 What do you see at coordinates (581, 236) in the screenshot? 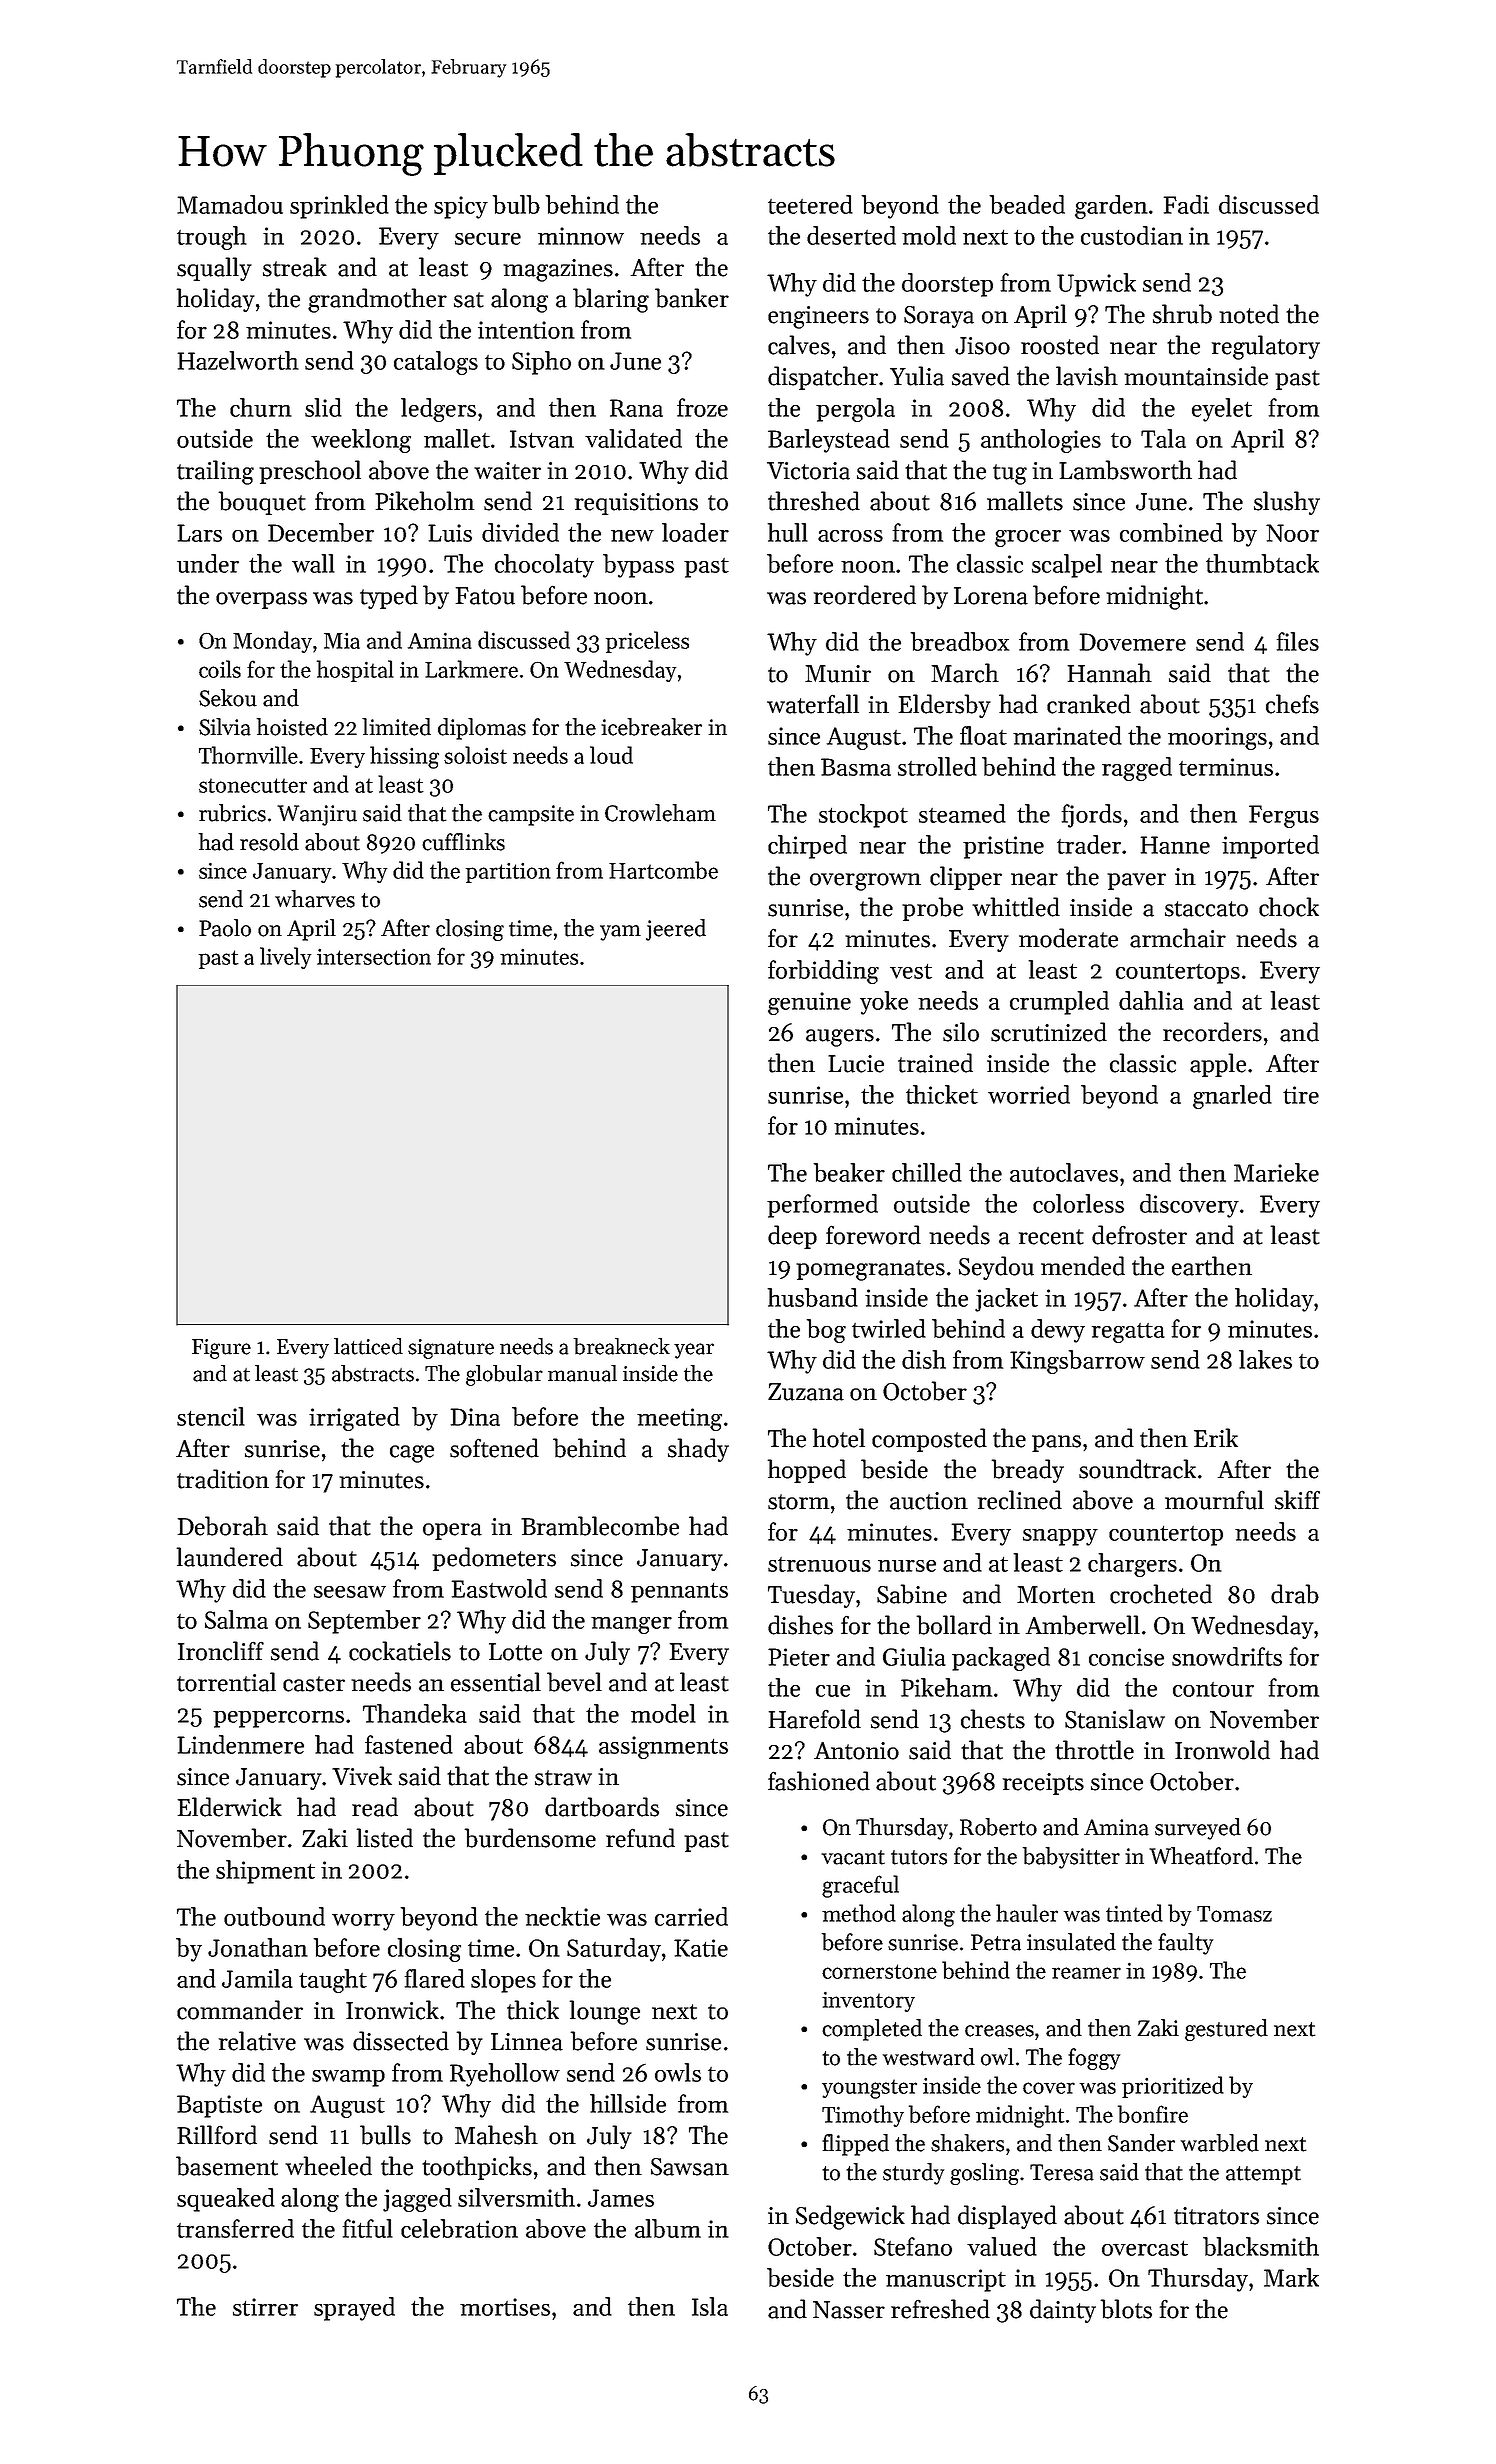
I see `minnow` at bounding box center [581, 236].
